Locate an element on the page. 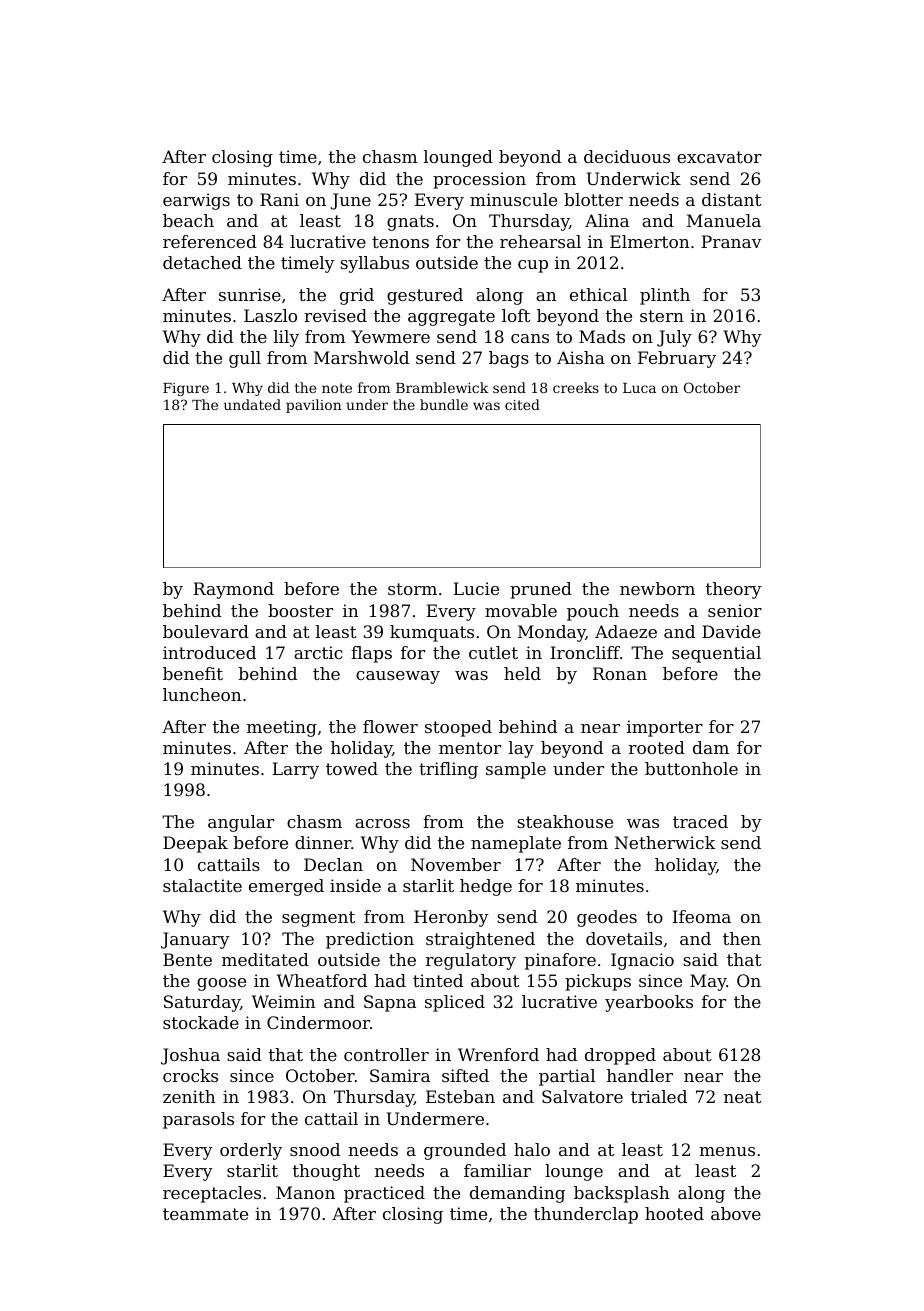 This image has width=924, height=1311. Joshua is located at coordinates (190, 1056).
